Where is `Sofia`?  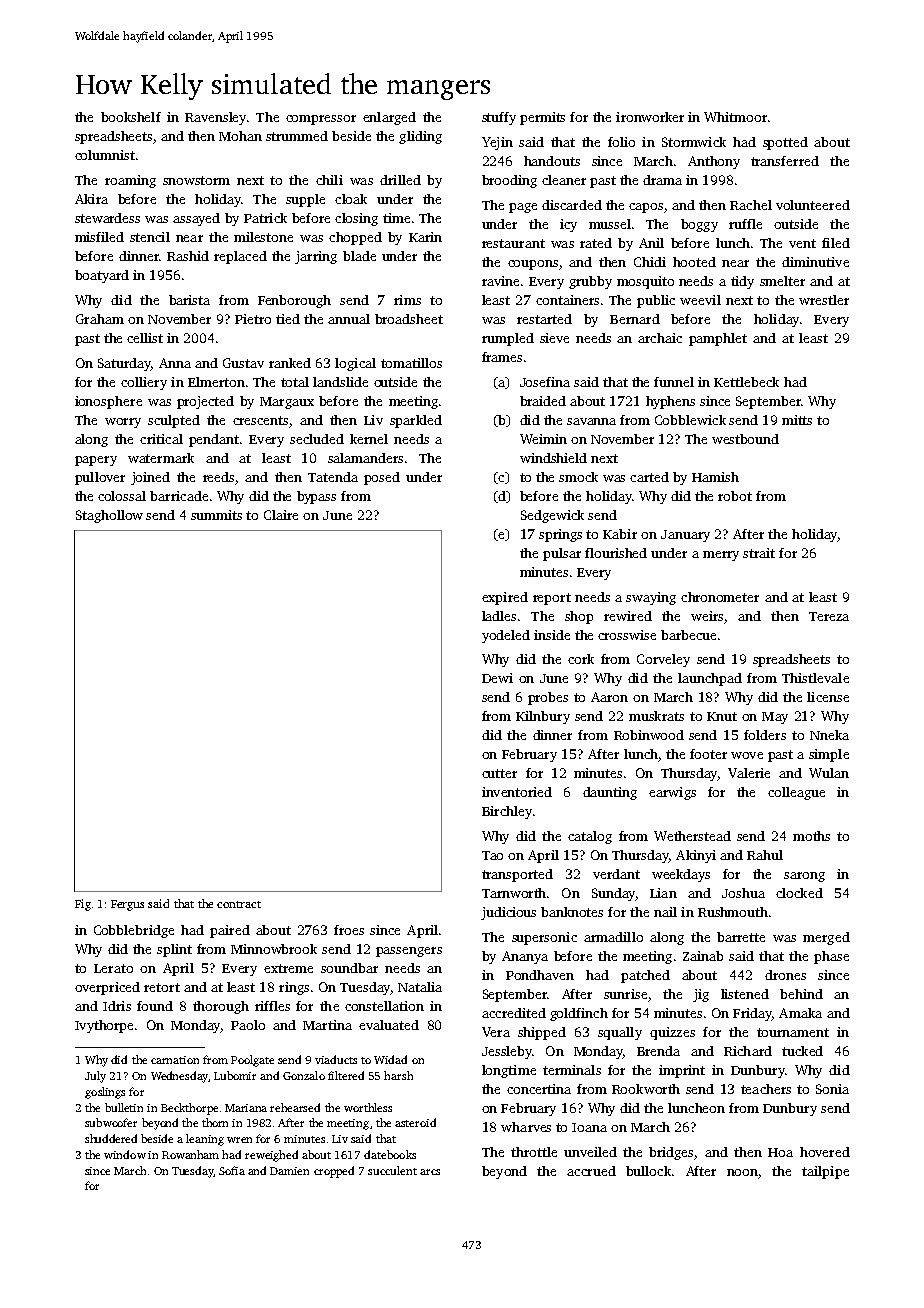 Sofia is located at coordinates (232, 1170).
